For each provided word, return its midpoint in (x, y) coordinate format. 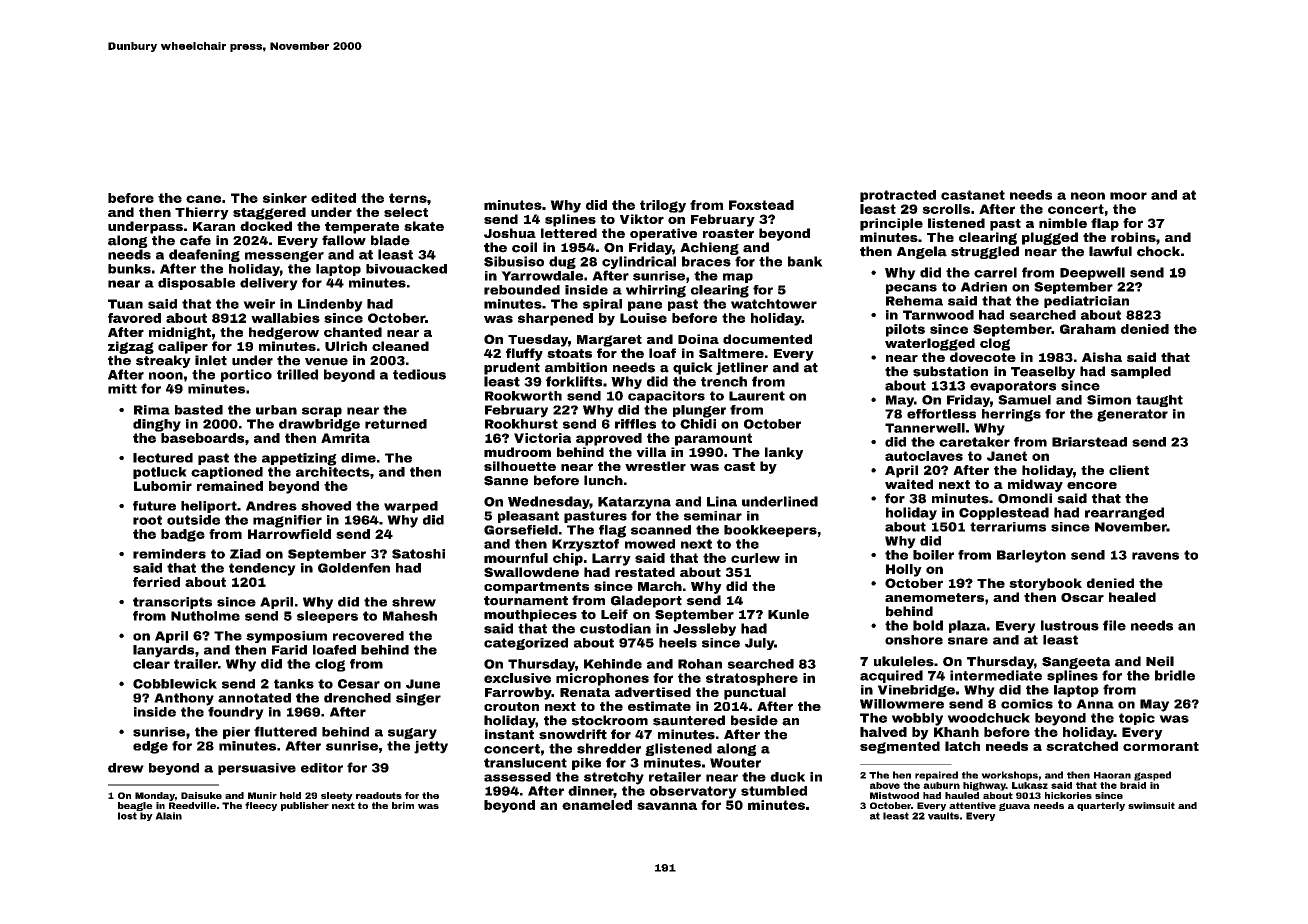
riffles (635, 424)
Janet (1007, 456)
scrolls (946, 209)
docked (266, 226)
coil (524, 247)
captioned (227, 473)
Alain (168, 816)
